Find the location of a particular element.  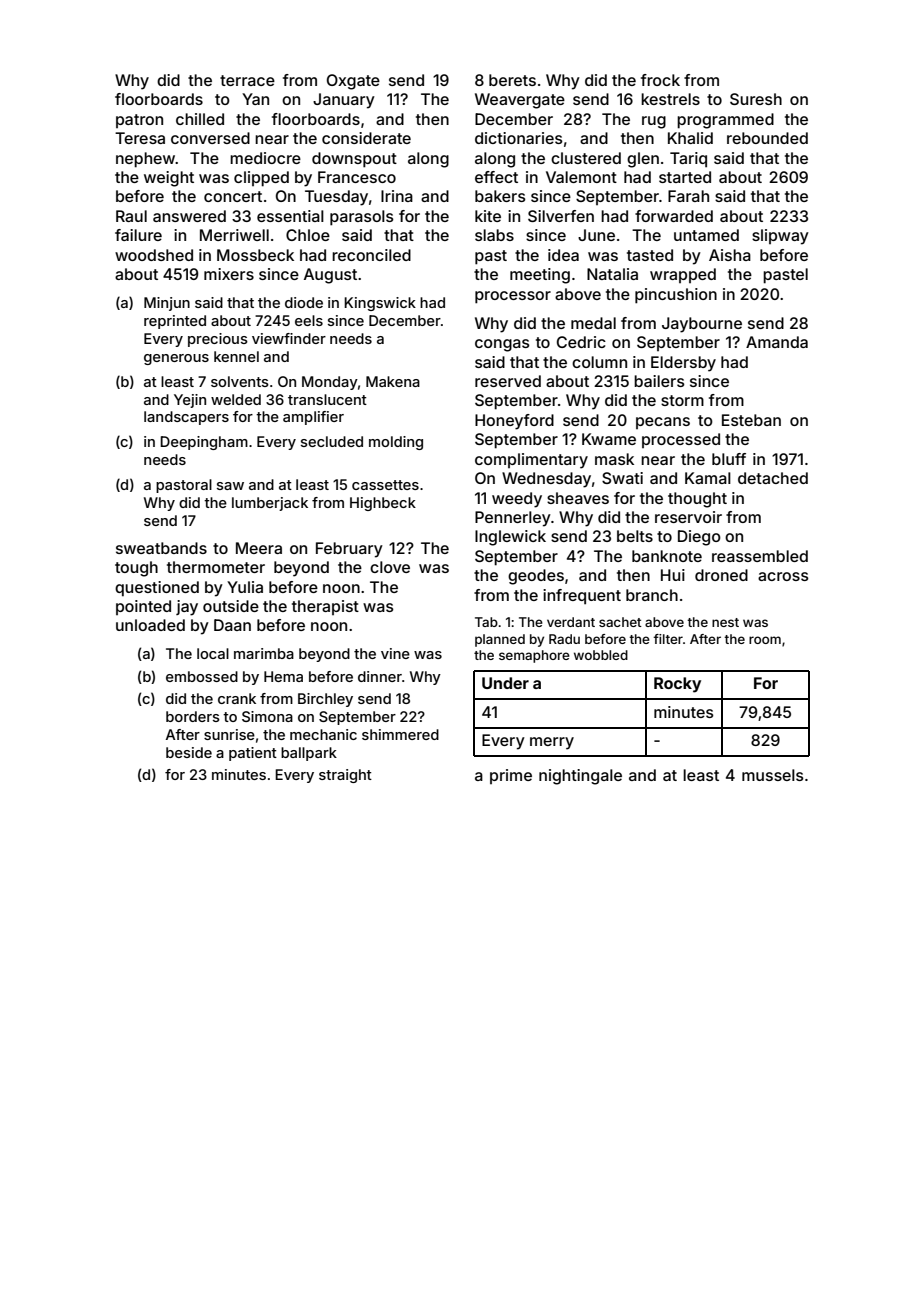

bakers is located at coordinates (500, 196).
